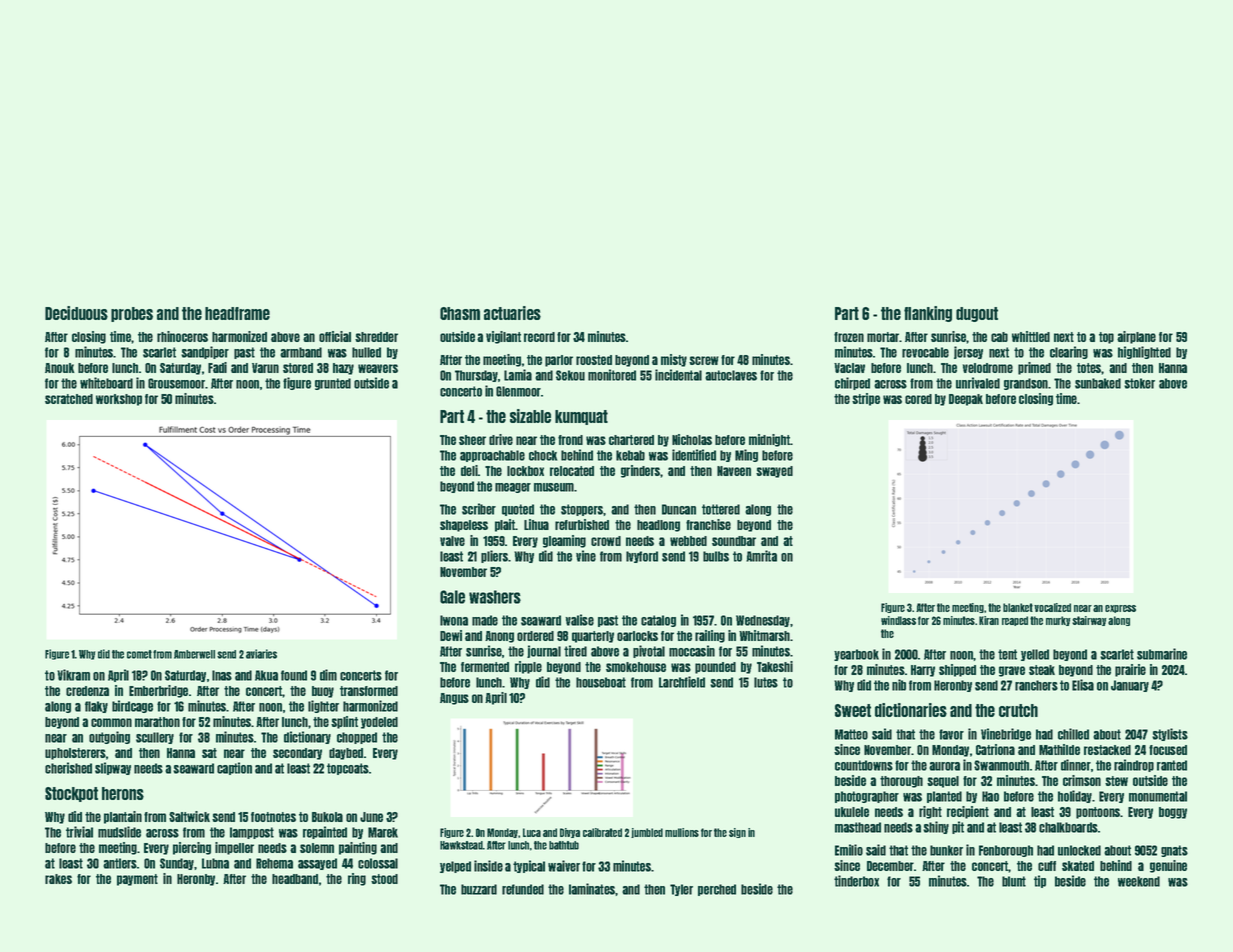 This document has height=952, width=1233. Describe the element at coordinates (452, 541) in the document. I see `valve` at that location.
